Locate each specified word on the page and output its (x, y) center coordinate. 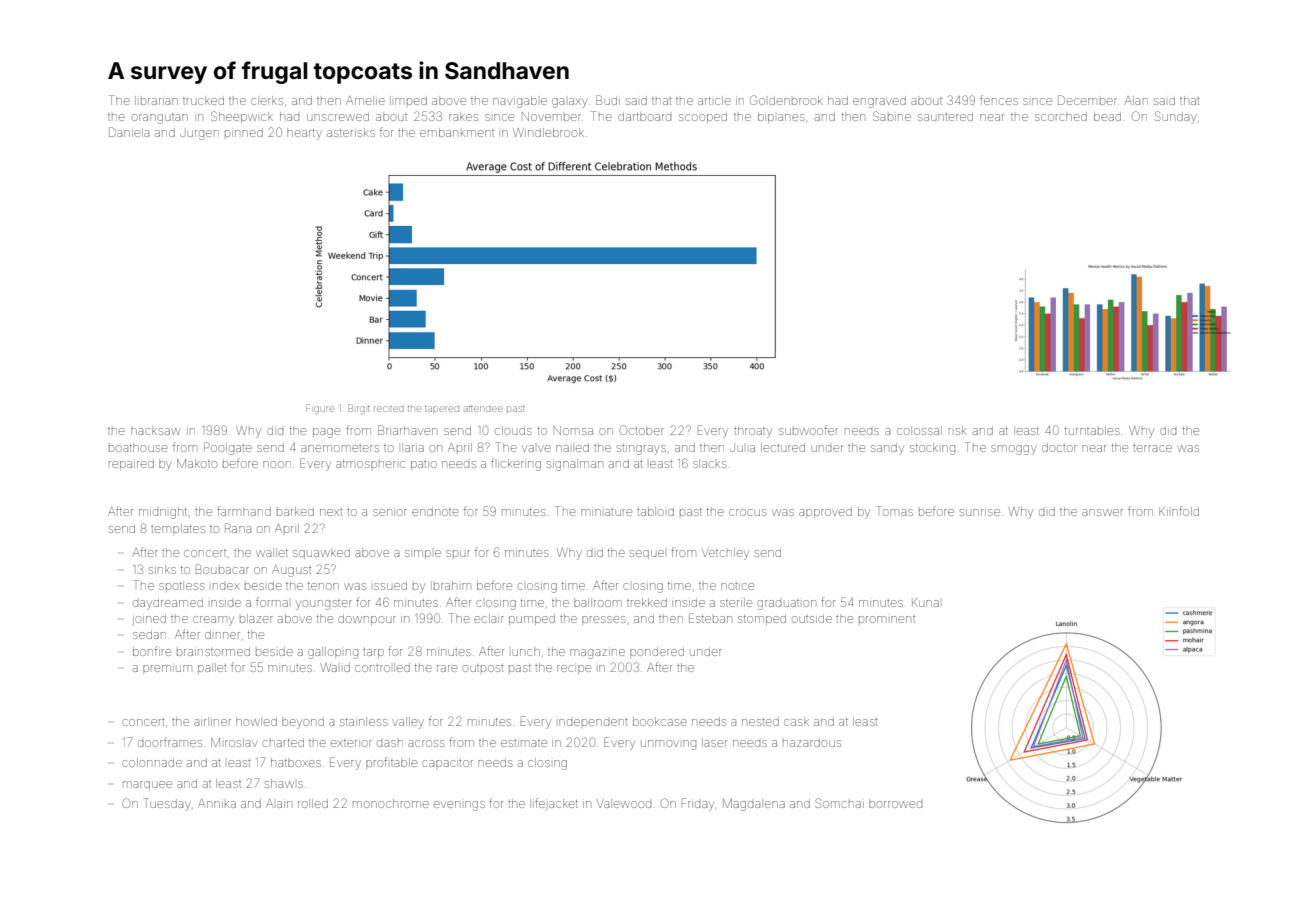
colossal (919, 430)
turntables (1092, 430)
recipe (574, 669)
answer (1102, 512)
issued (390, 586)
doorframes (170, 742)
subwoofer (808, 430)
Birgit (359, 409)
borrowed (895, 803)
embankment (457, 132)
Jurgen (199, 135)
